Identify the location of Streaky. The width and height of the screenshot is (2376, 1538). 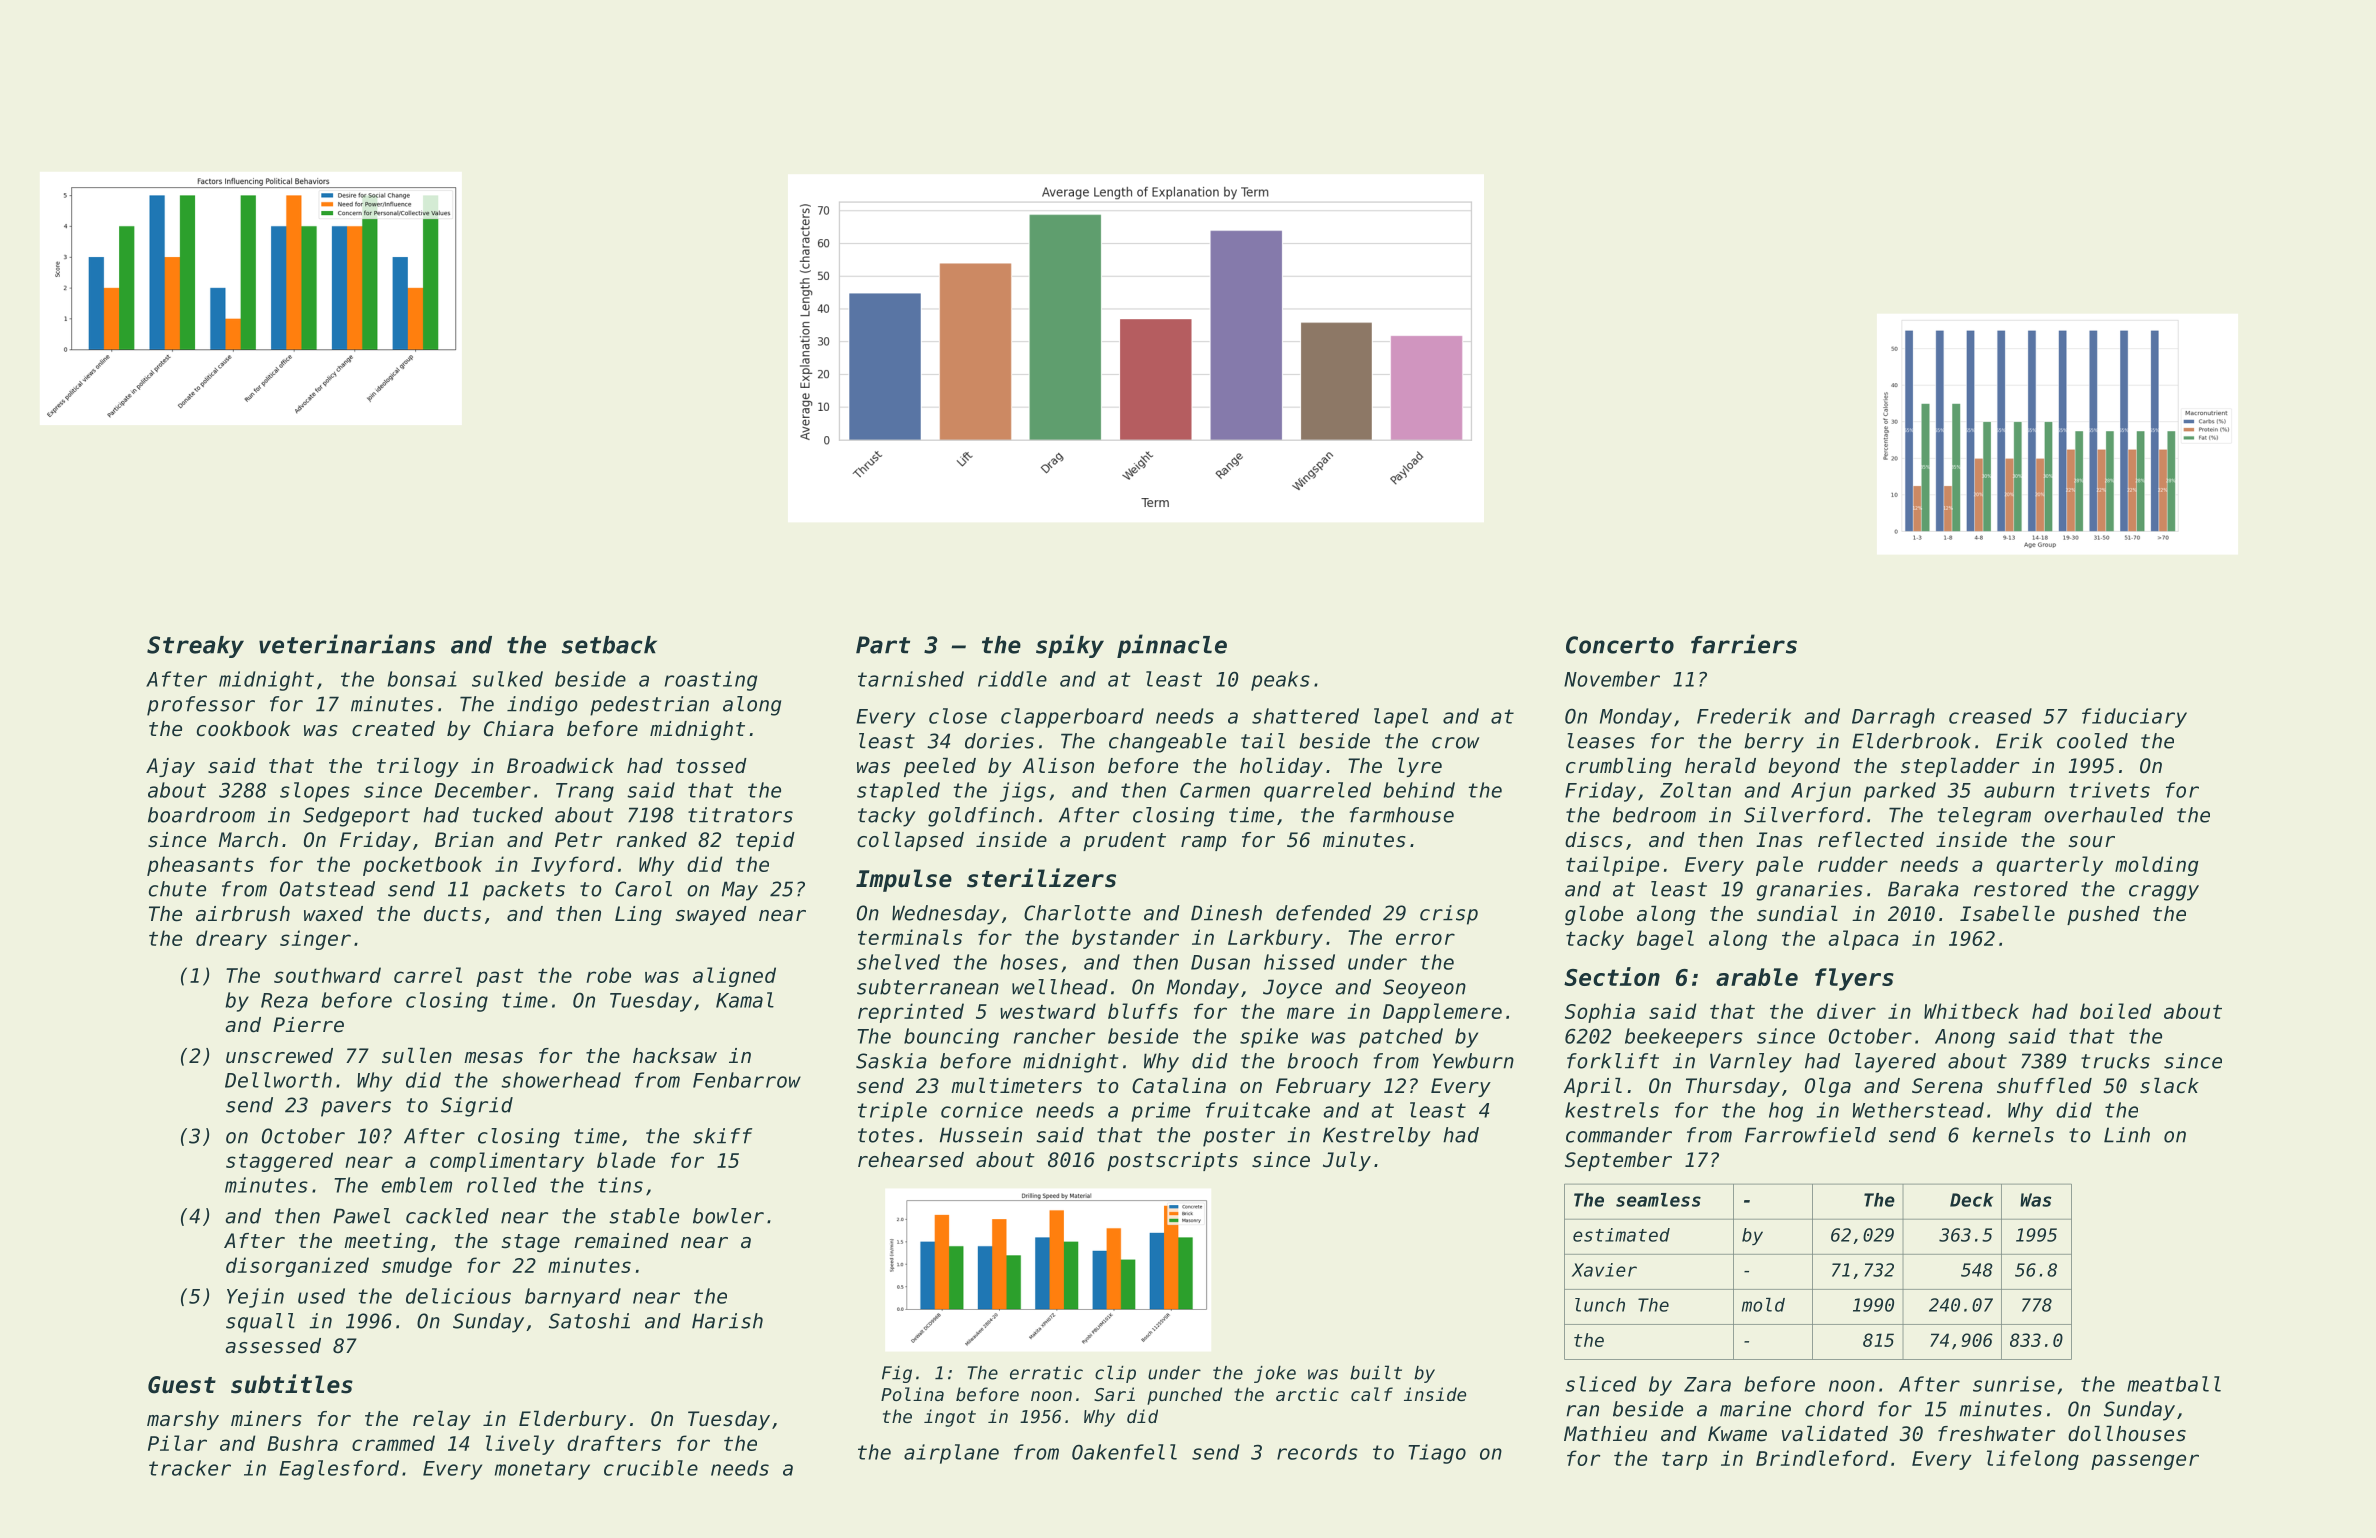
(195, 647).
